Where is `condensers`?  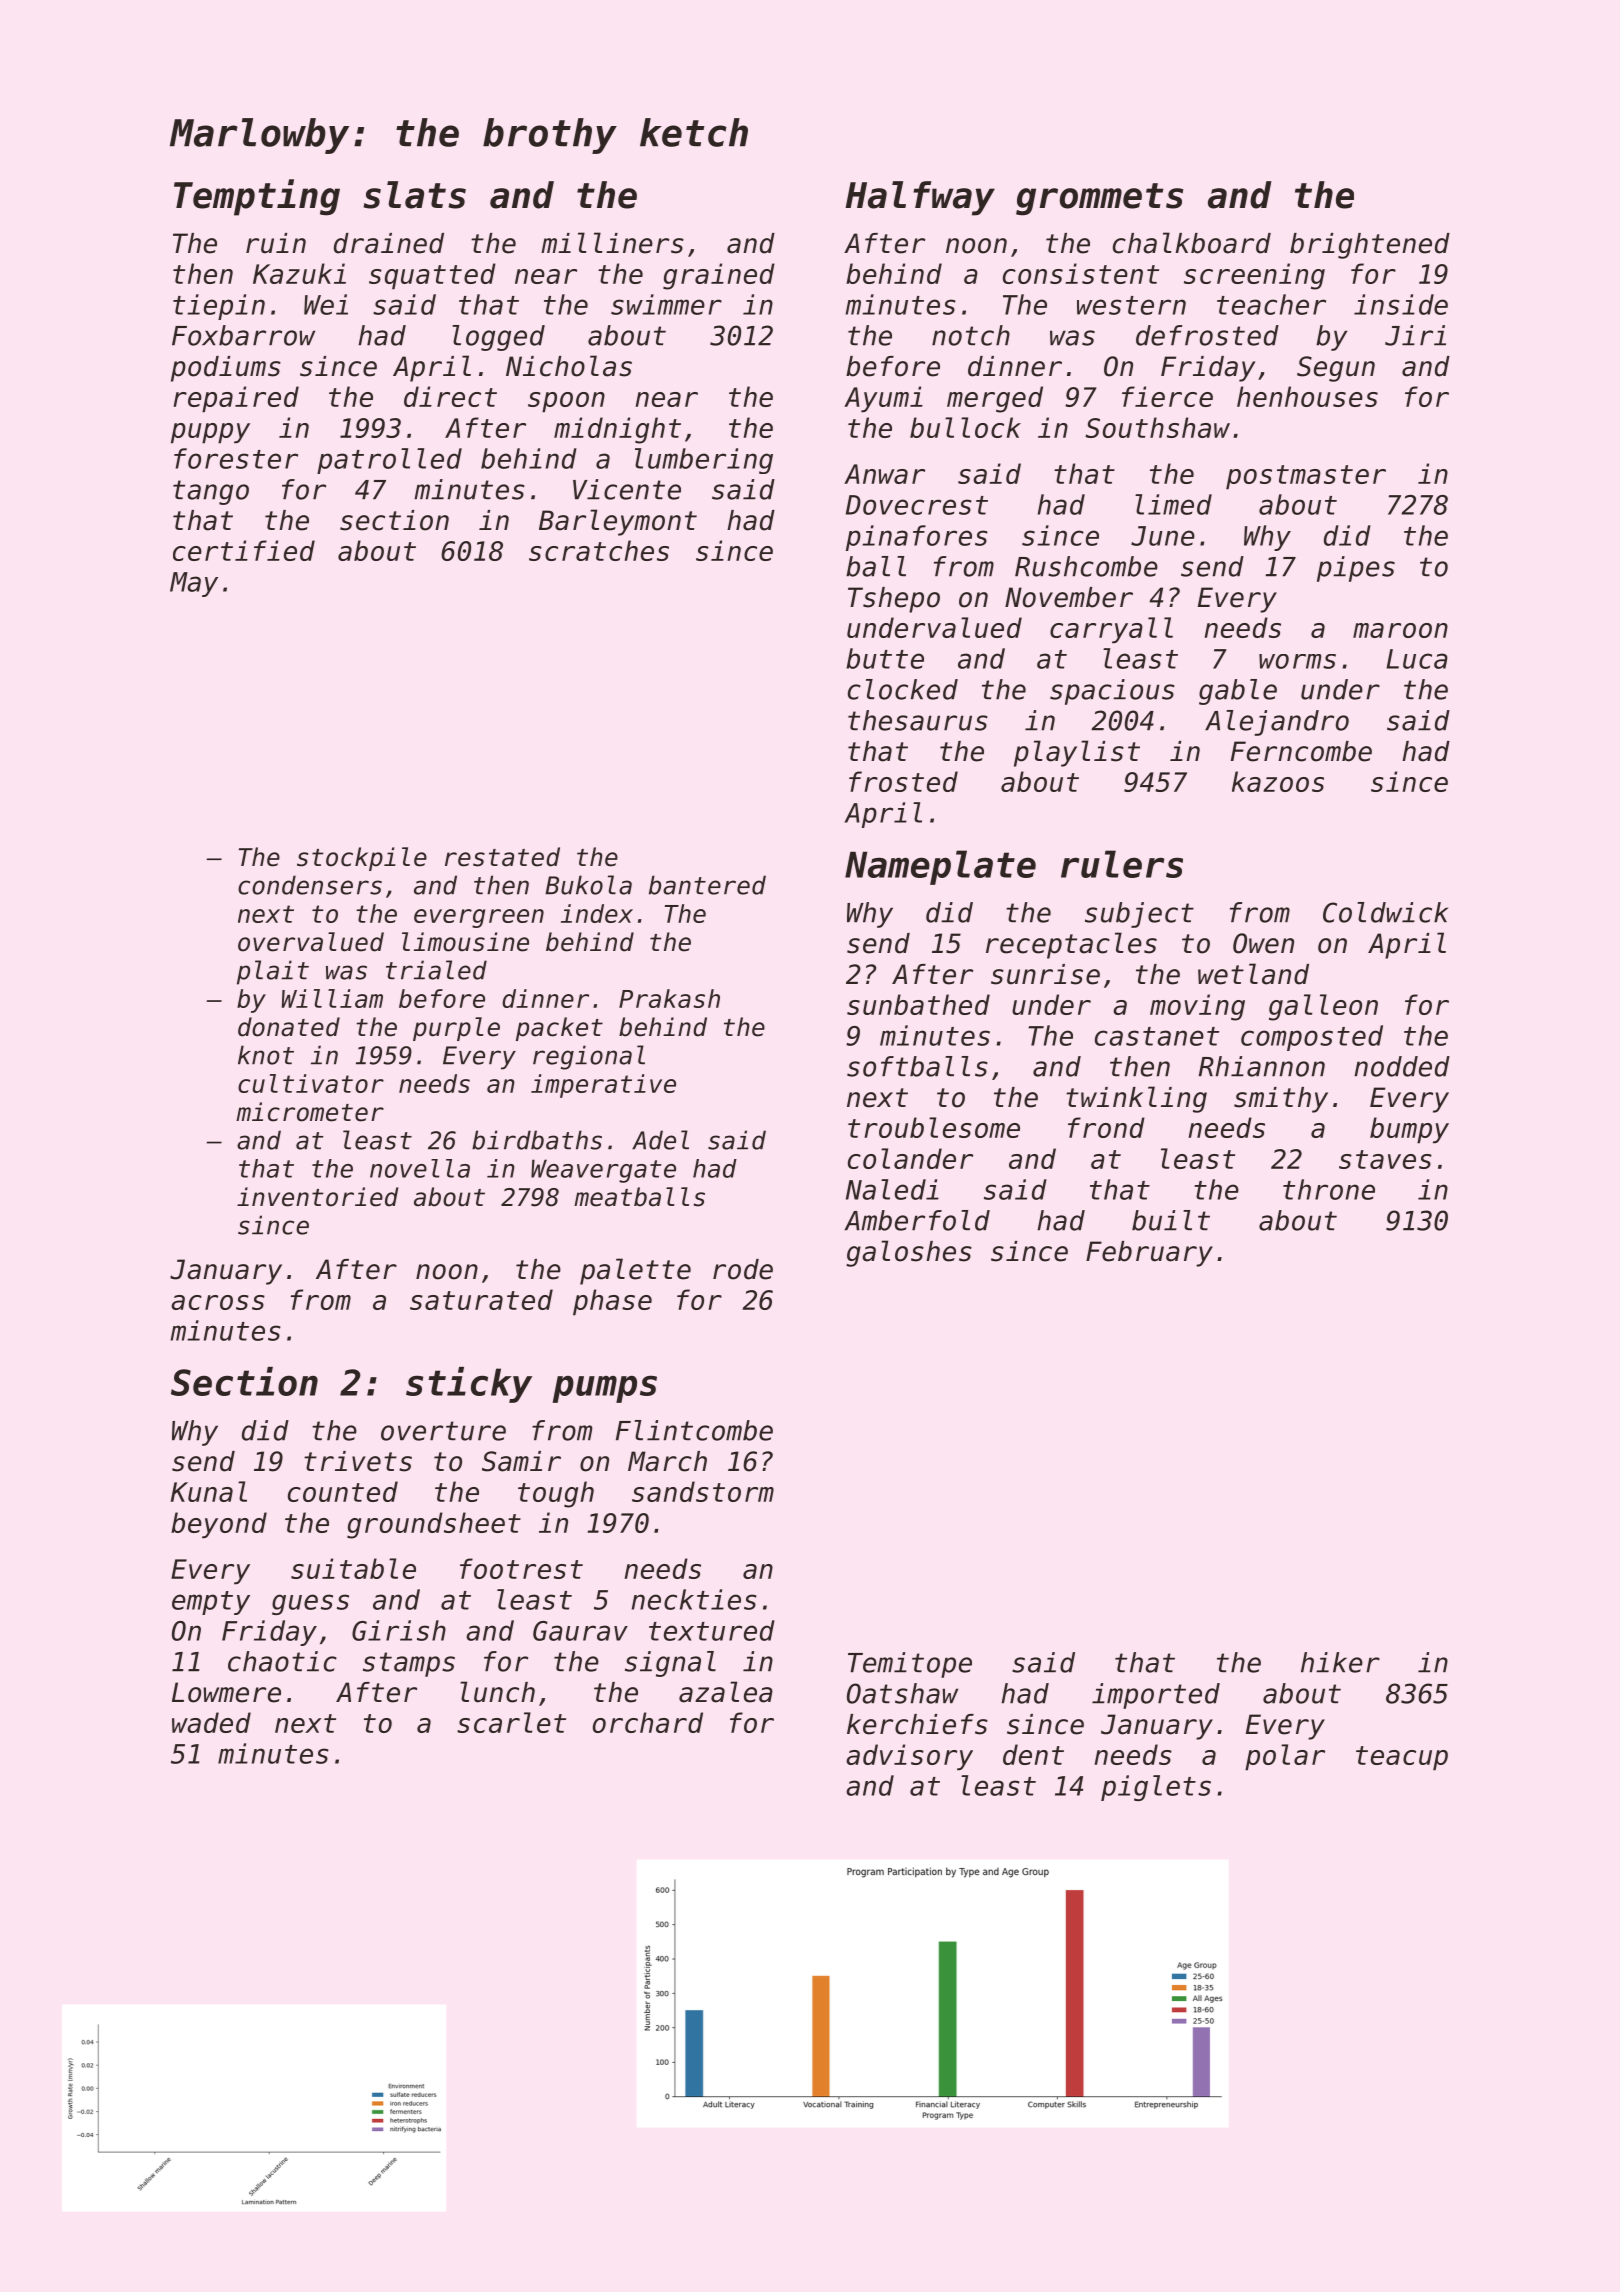 condensers is located at coordinates (310, 885).
